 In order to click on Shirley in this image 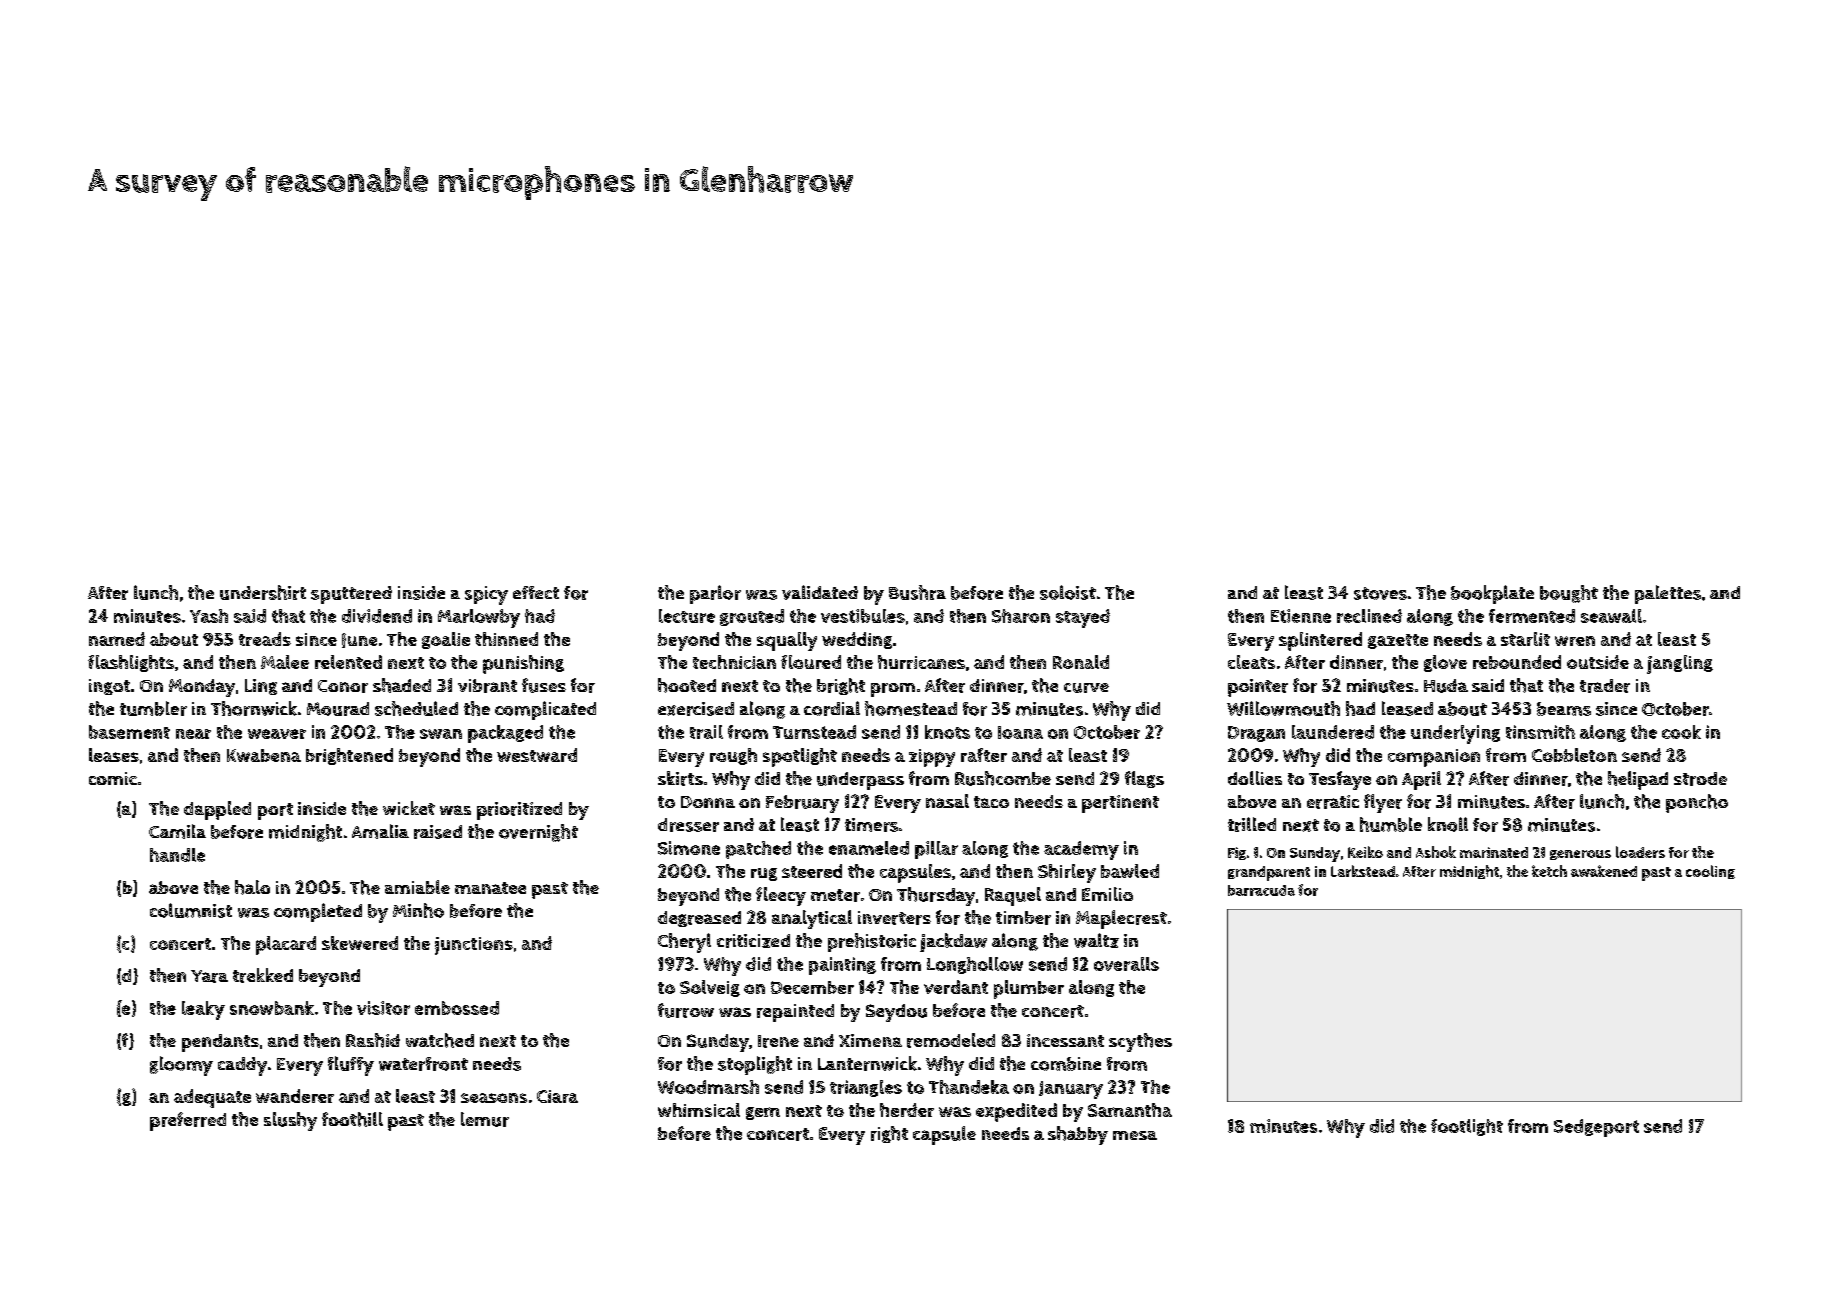, I will do `click(1067, 873)`.
